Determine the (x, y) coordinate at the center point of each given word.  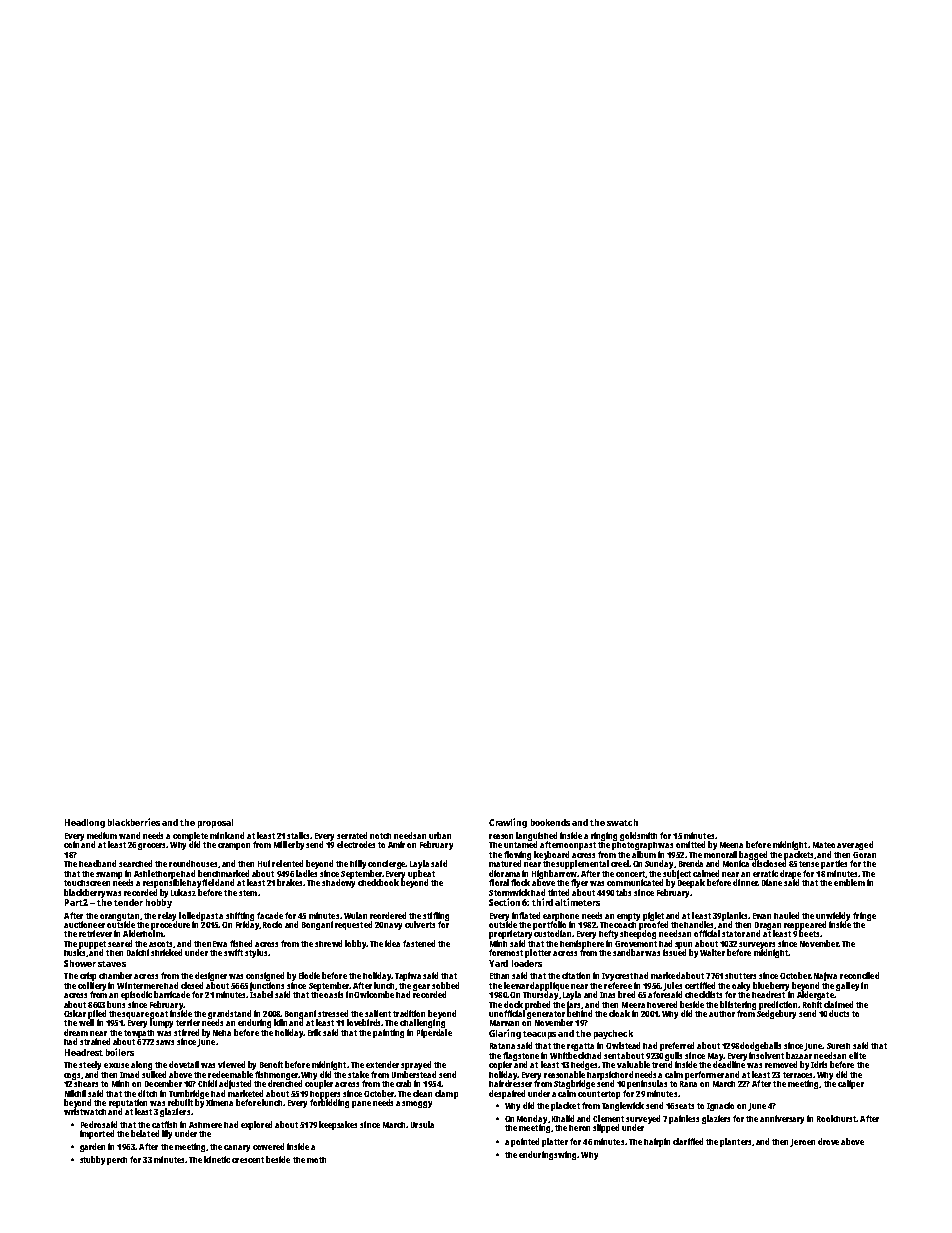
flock (520, 882)
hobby (159, 903)
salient (378, 1013)
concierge (387, 864)
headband (97, 863)
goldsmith (638, 836)
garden (92, 1147)
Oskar (75, 1013)
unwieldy (833, 916)
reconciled (859, 975)
